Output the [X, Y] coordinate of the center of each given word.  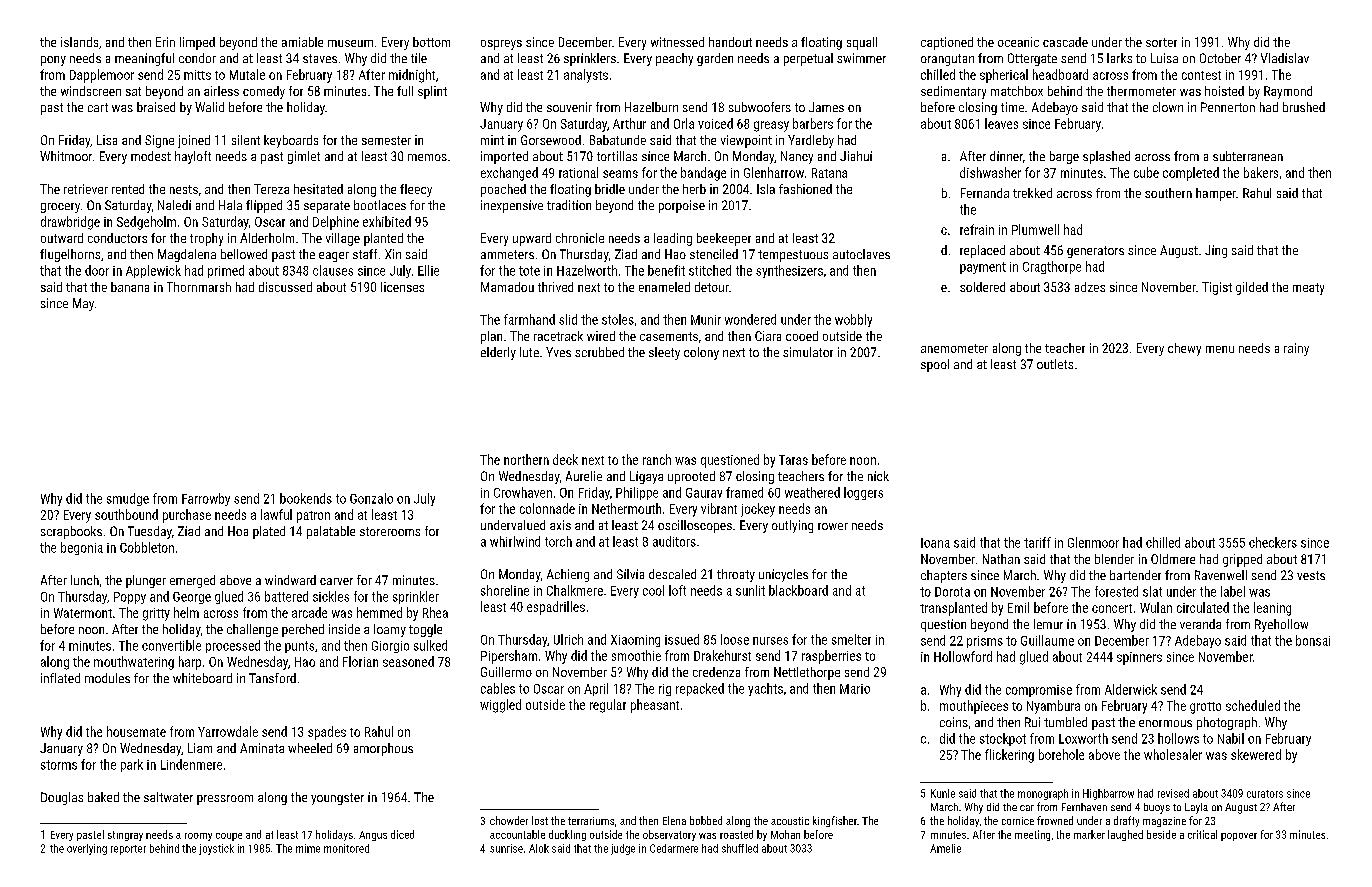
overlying [87, 849]
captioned [947, 43]
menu [1220, 349]
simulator [808, 352]
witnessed [677, 42]
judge [623, 849]
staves [320, 58]
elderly [498, 353]
